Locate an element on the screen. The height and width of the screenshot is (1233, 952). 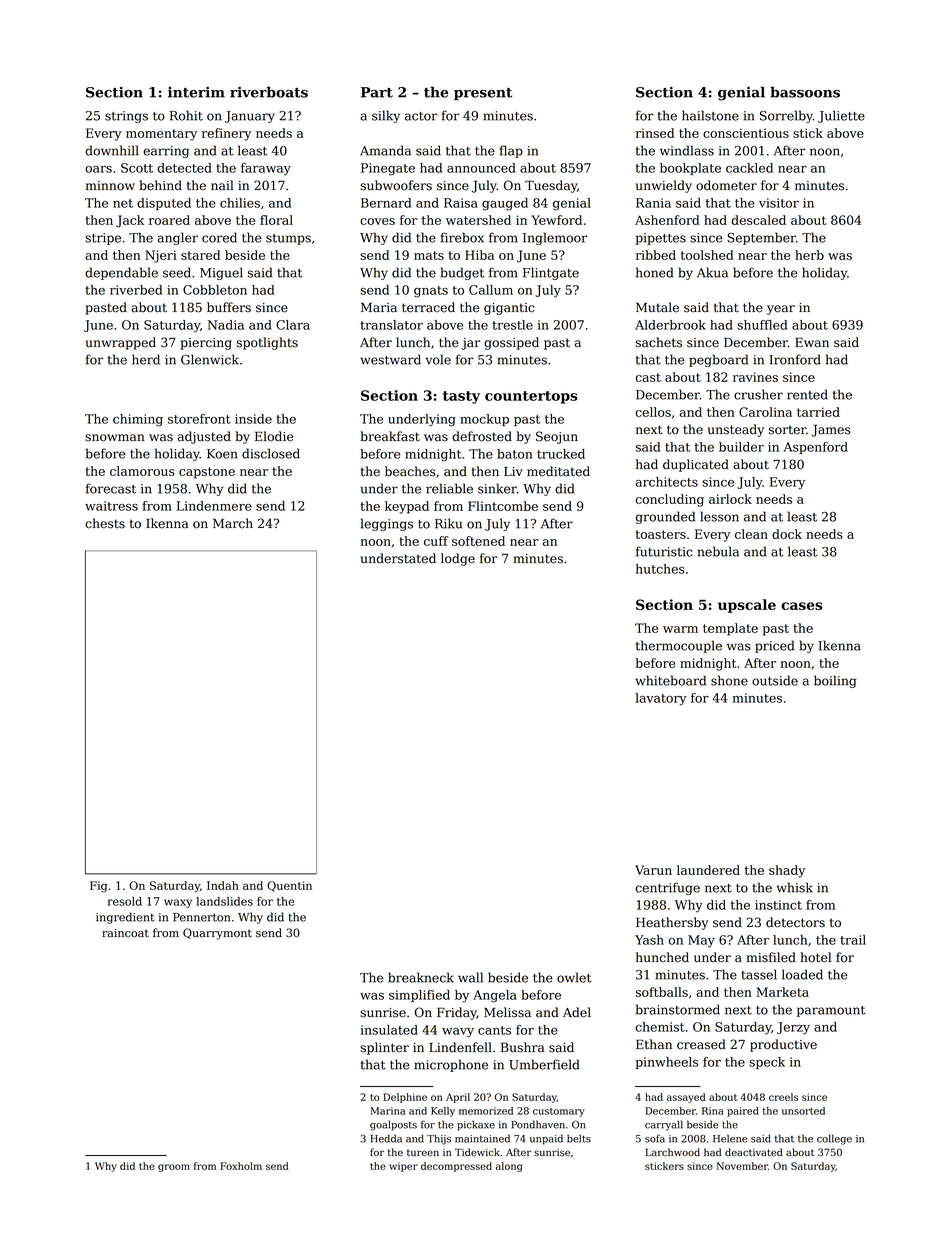
softened is located at coordinates (478, 541).
